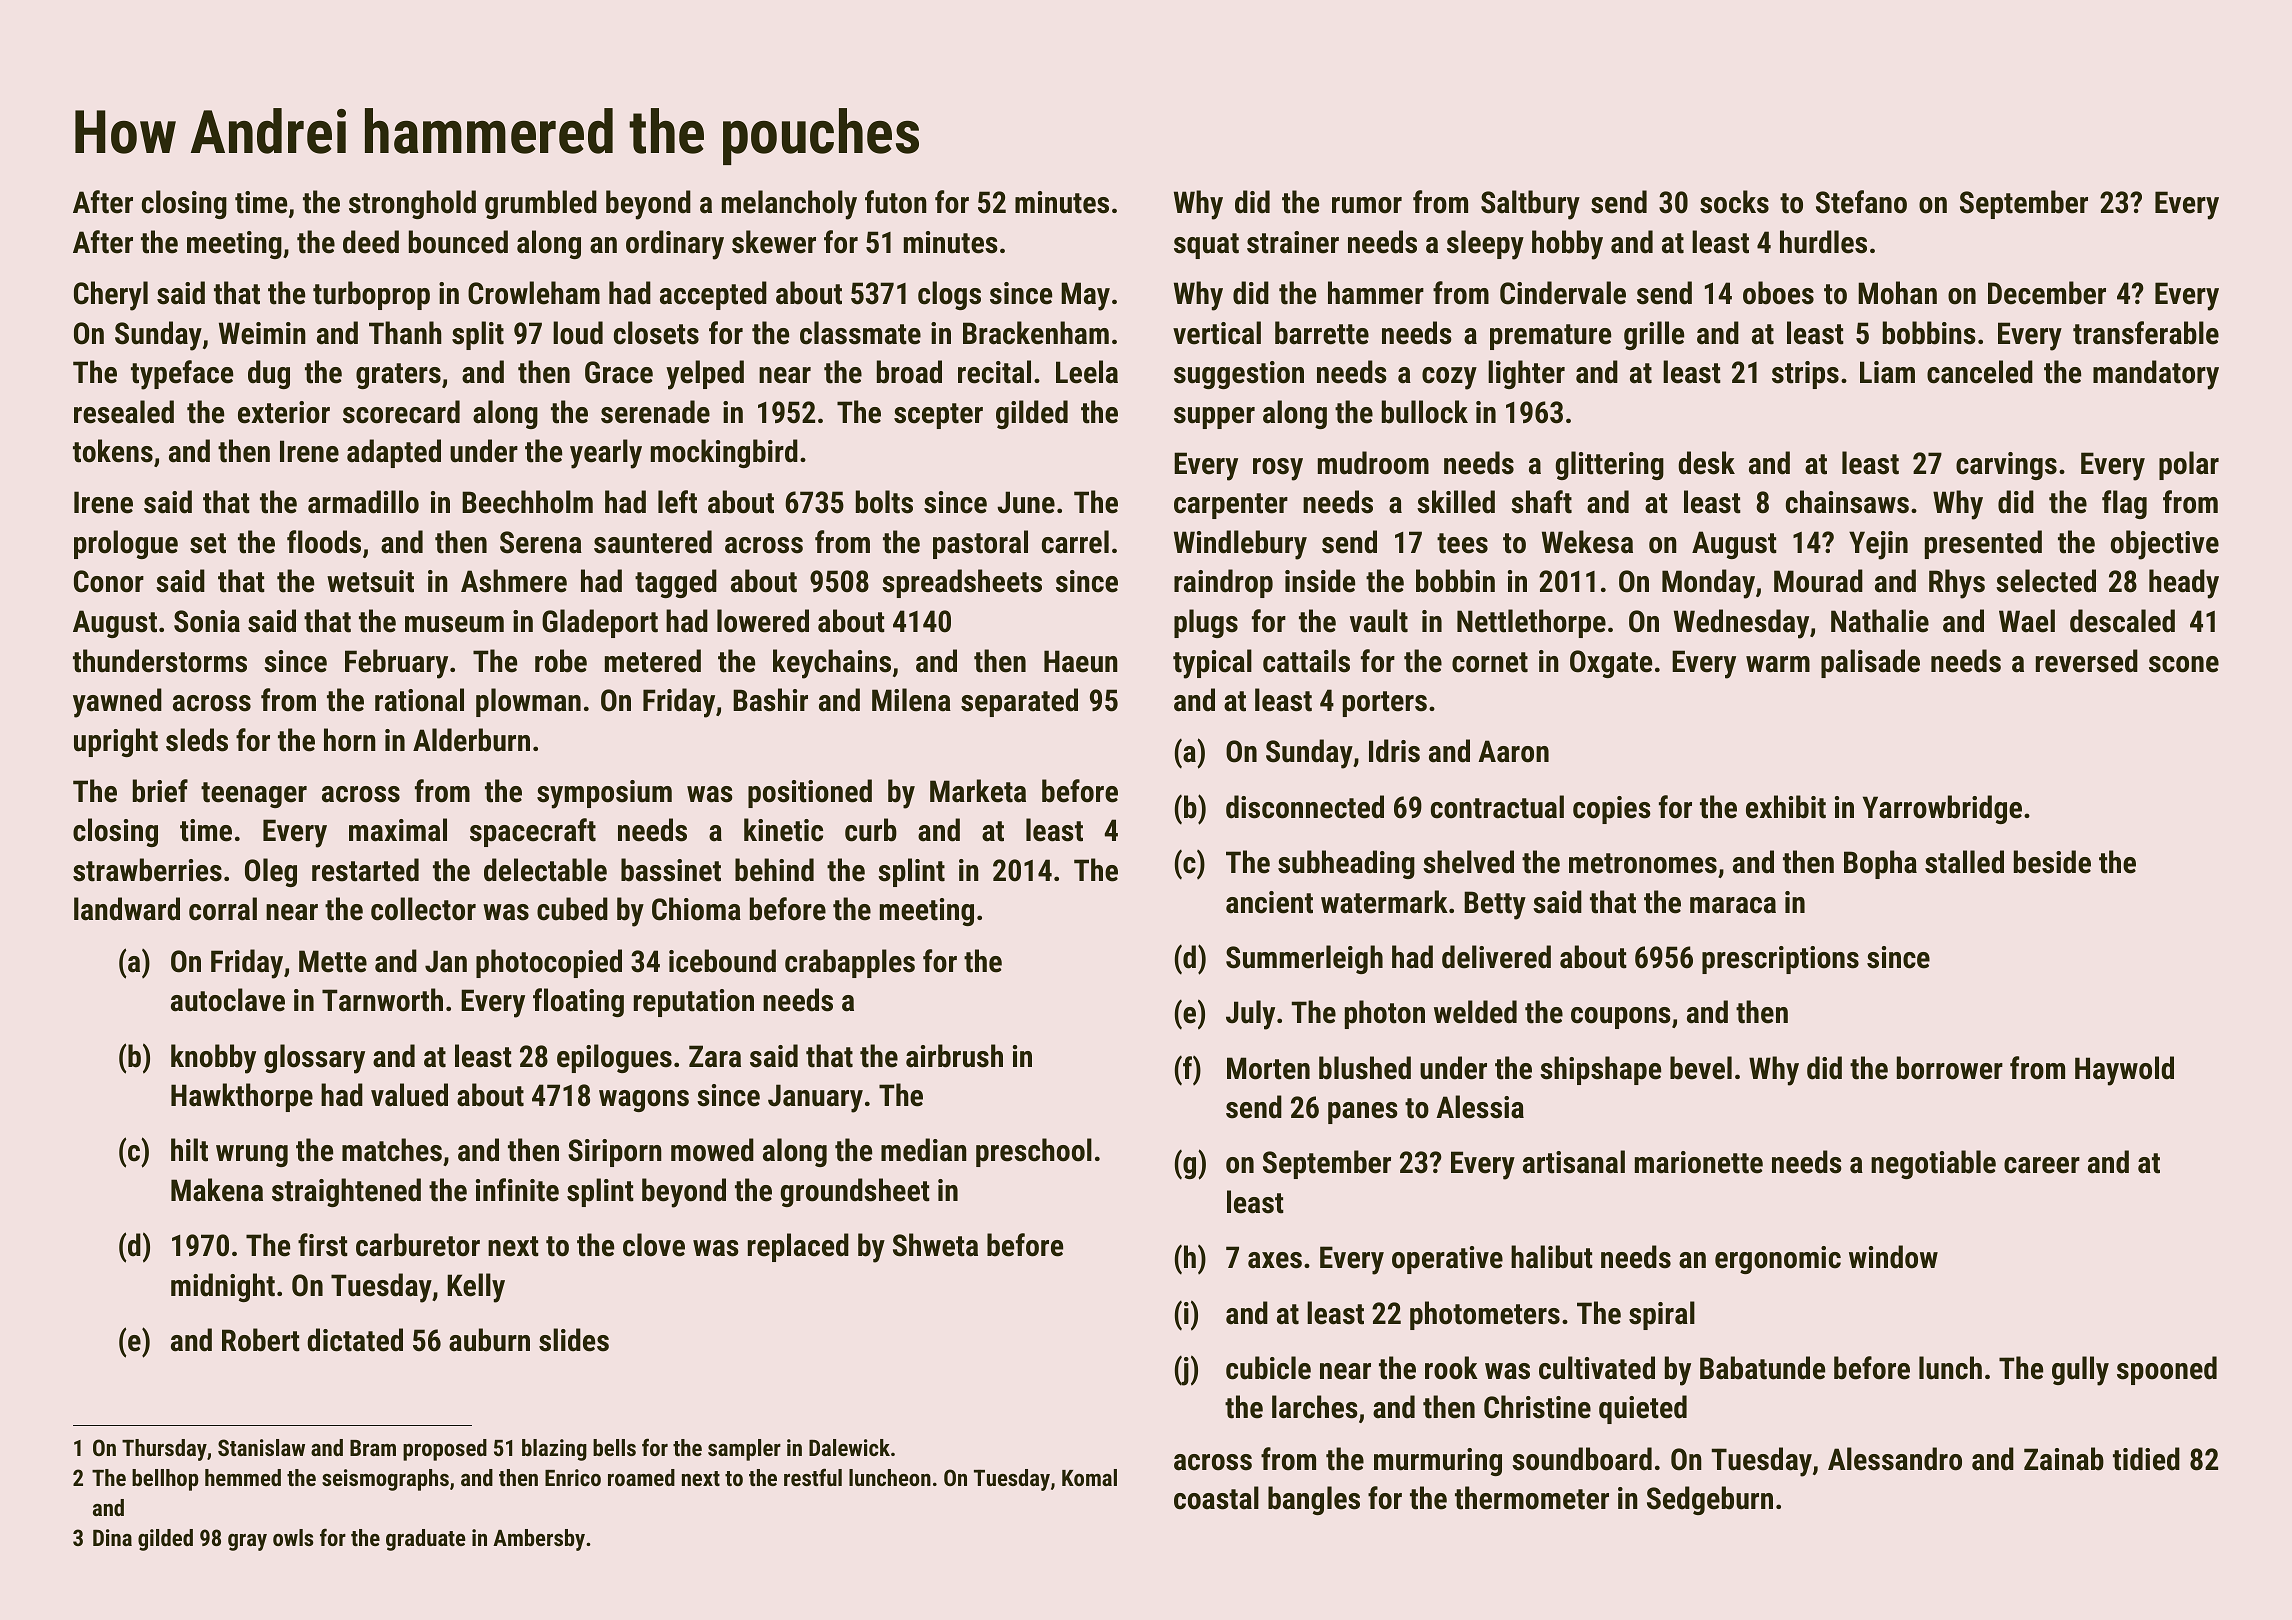  I want to click on Liam, so click(1887, 372).
